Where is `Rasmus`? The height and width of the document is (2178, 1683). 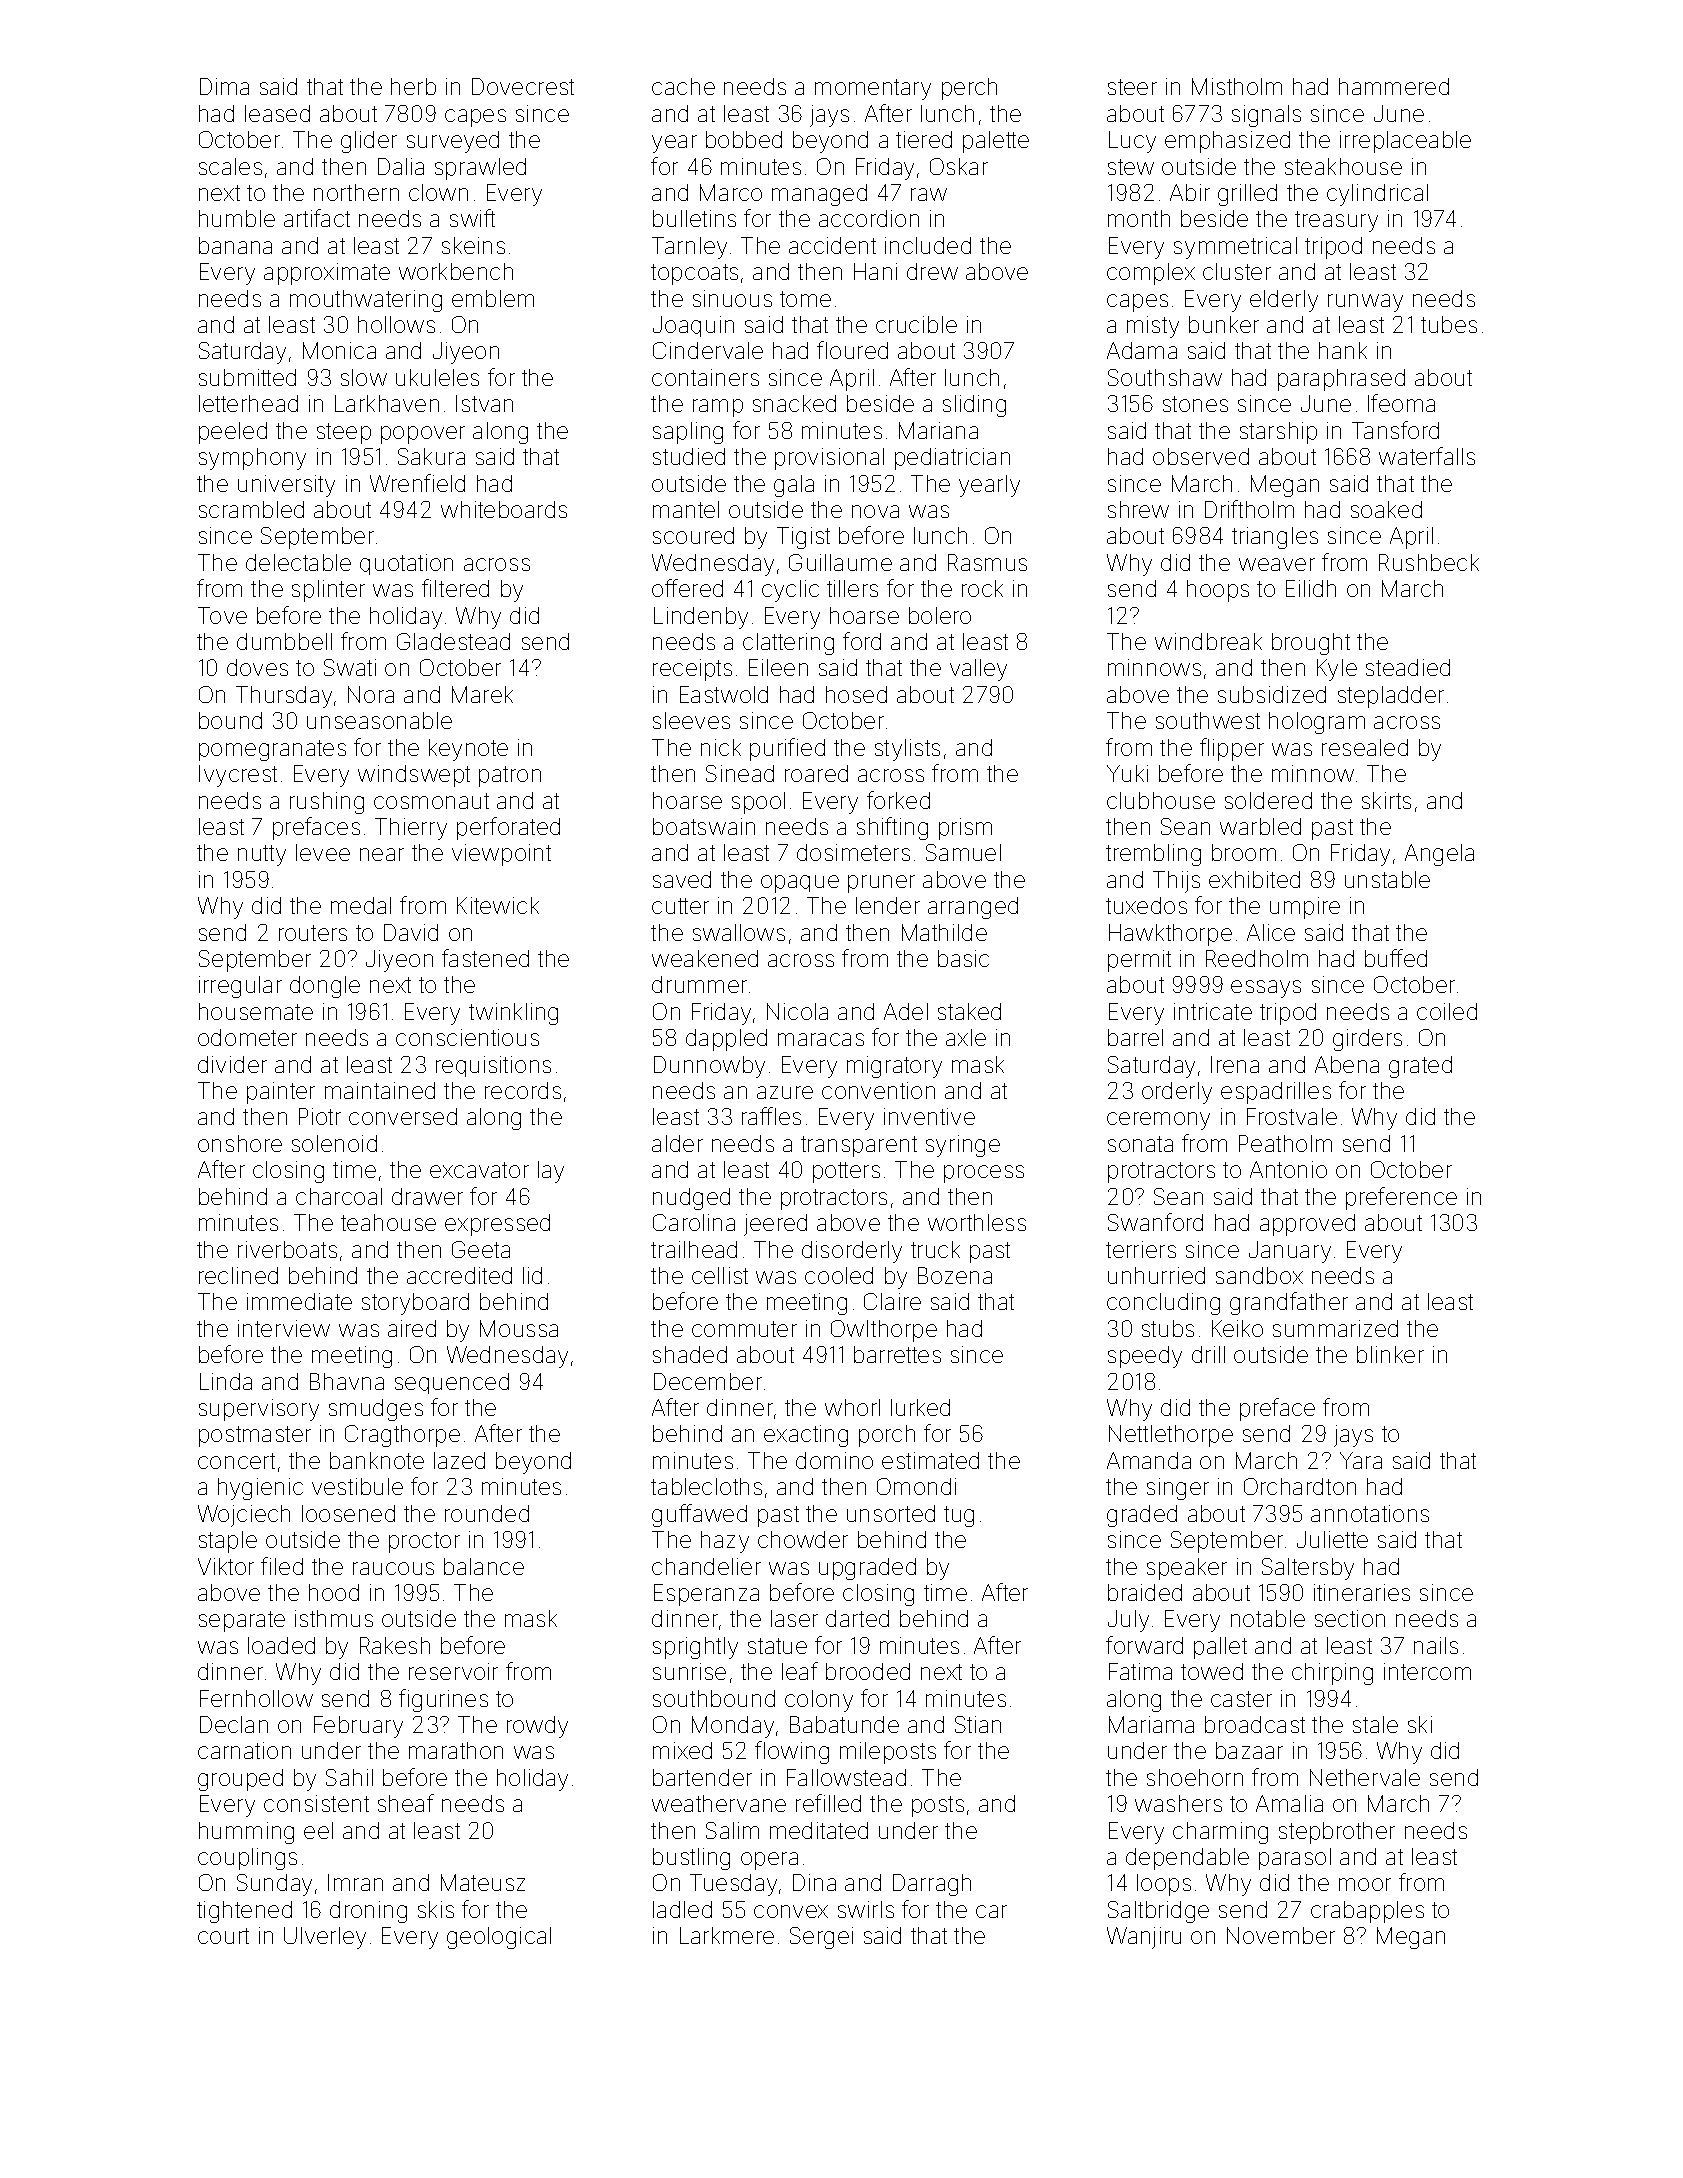 Rasmus is located at coordinates (987, 562).
